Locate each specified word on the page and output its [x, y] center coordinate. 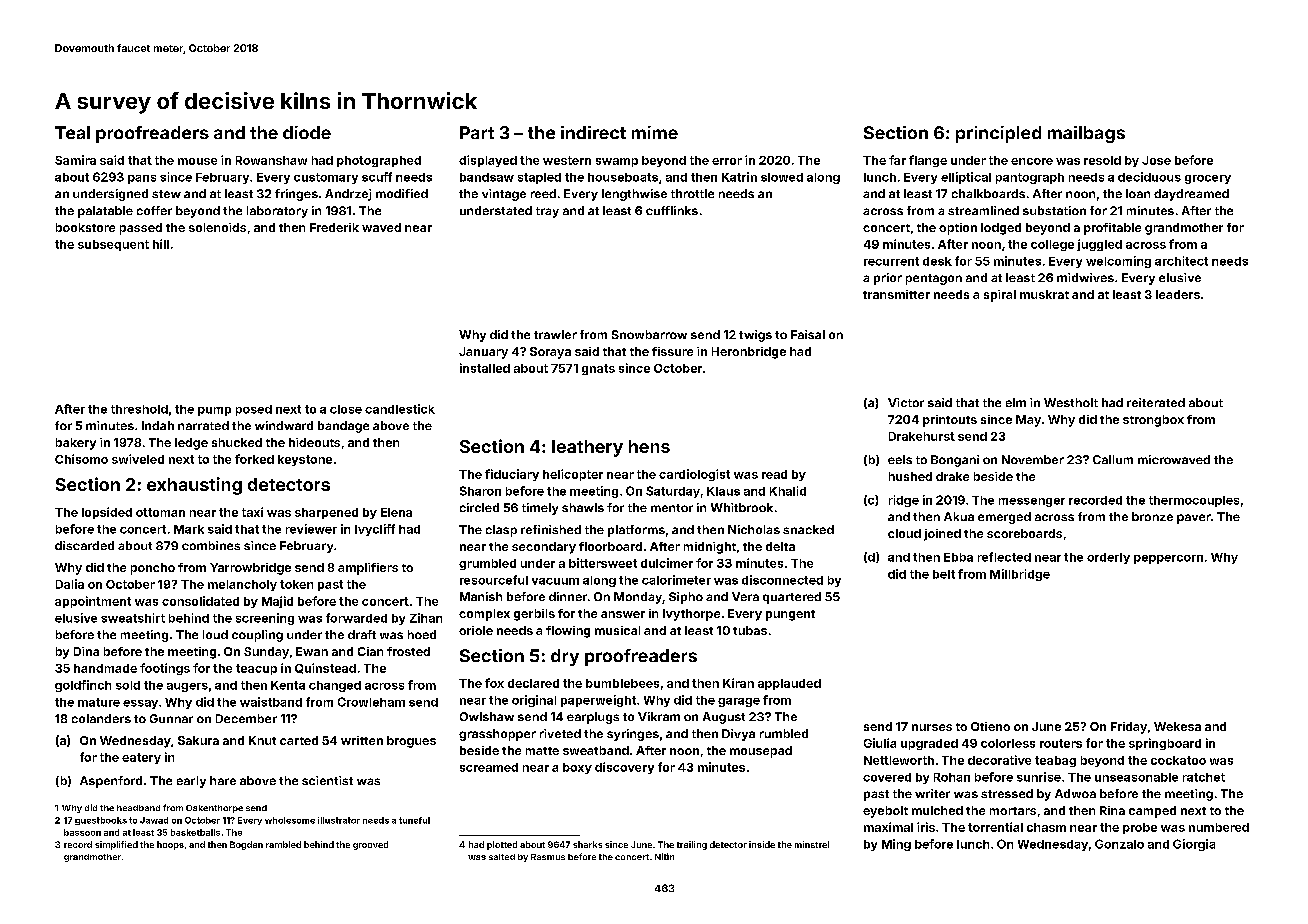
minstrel [812, 844]
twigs [755, 336]
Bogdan [246, 845]
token [296, 584]
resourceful [494, 580]
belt [944, 574]
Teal [72, 132]
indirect [593, 132]
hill [161, 244]
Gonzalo [1119, 844]
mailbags [1086, 134]
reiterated [1156, 402]
